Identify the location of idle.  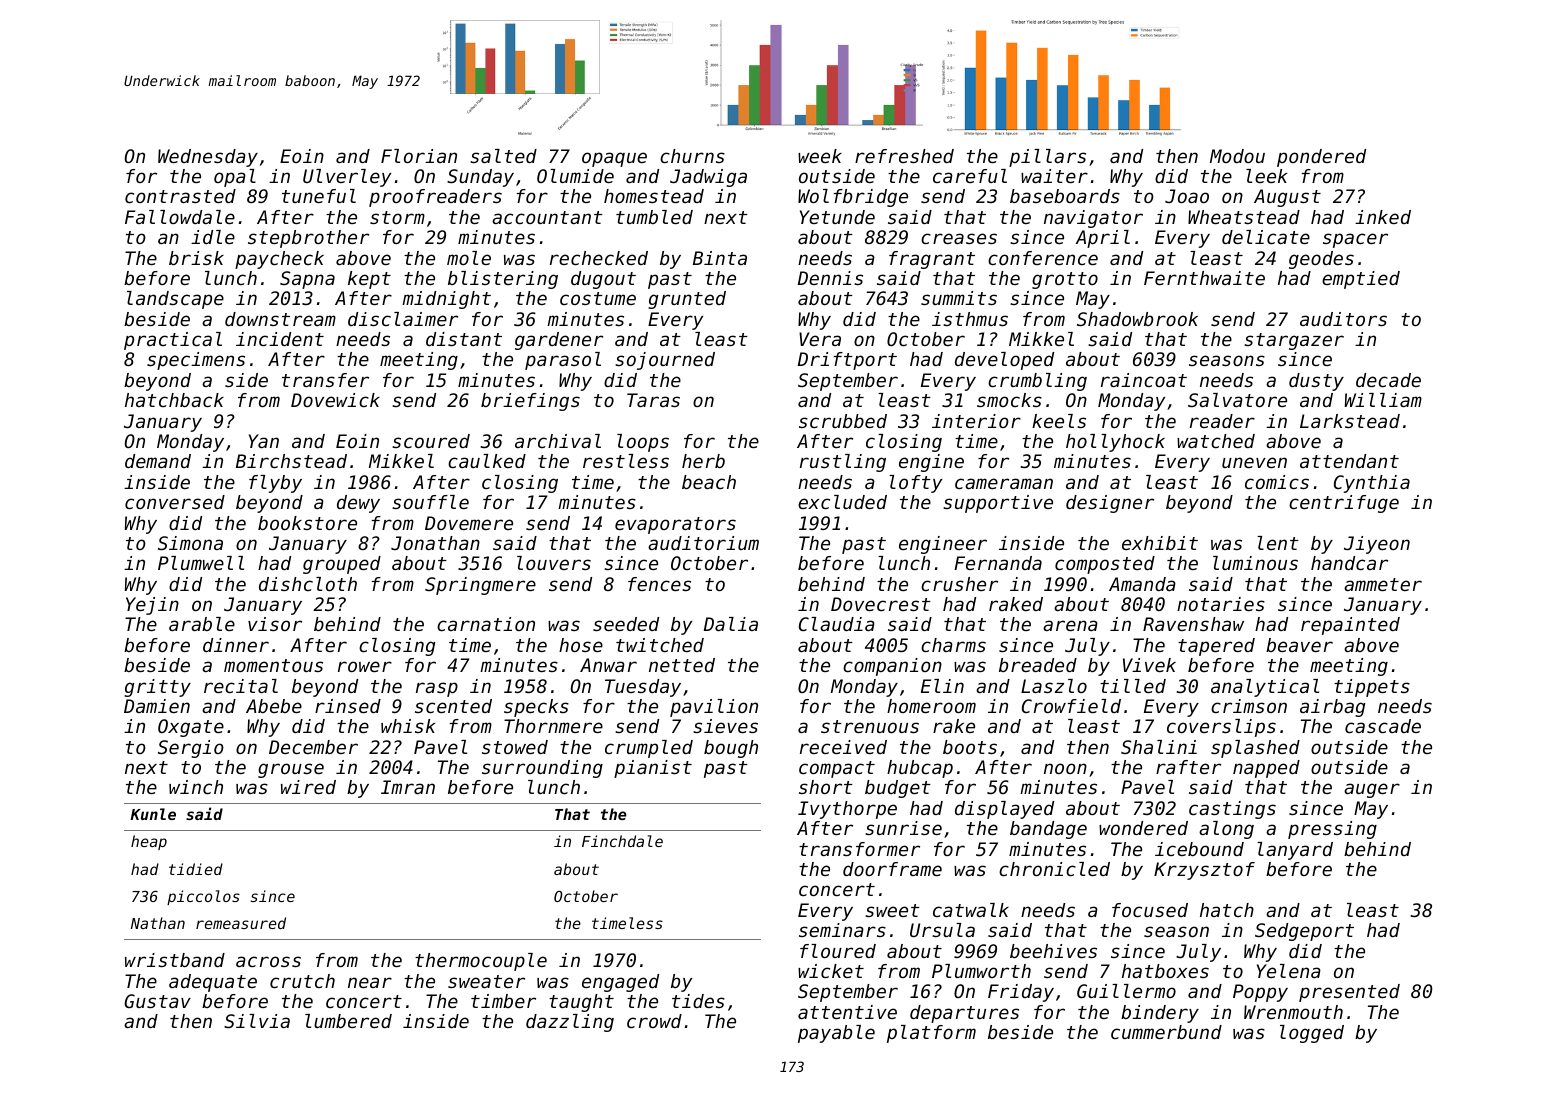
(213, 237).
